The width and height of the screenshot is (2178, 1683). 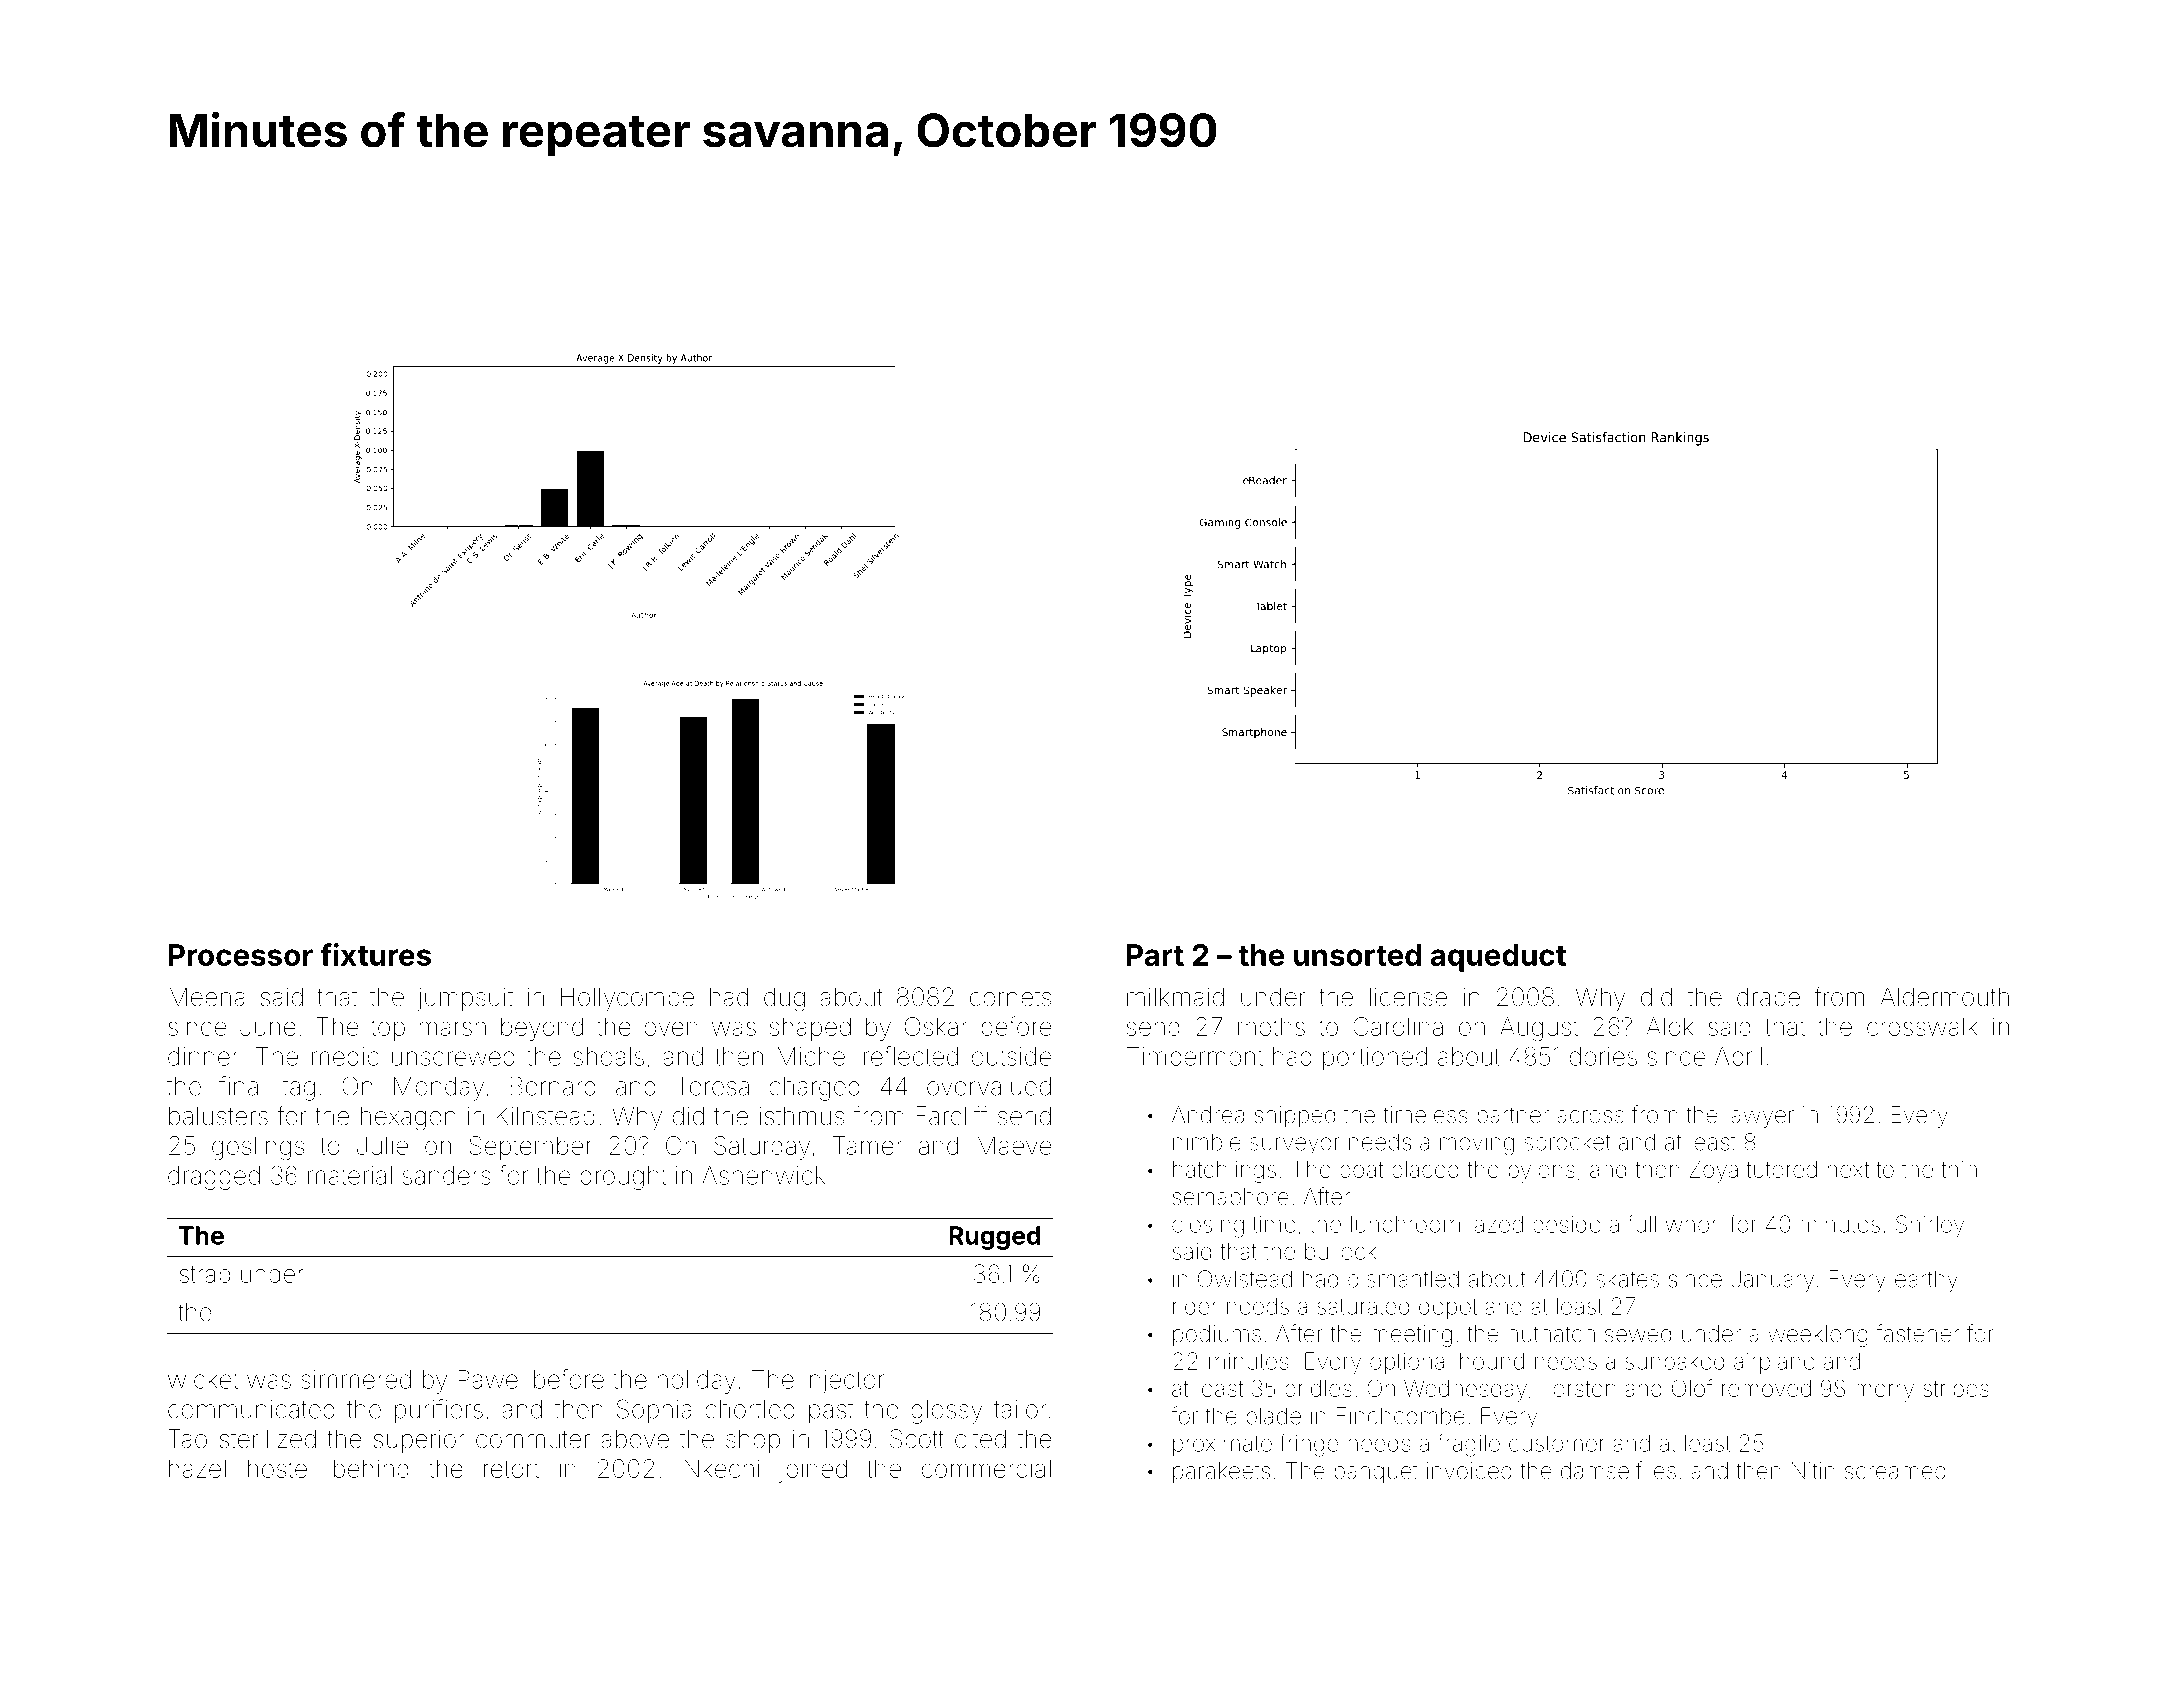 I want to click on jumpsuit, so click(x=465, y=999).
